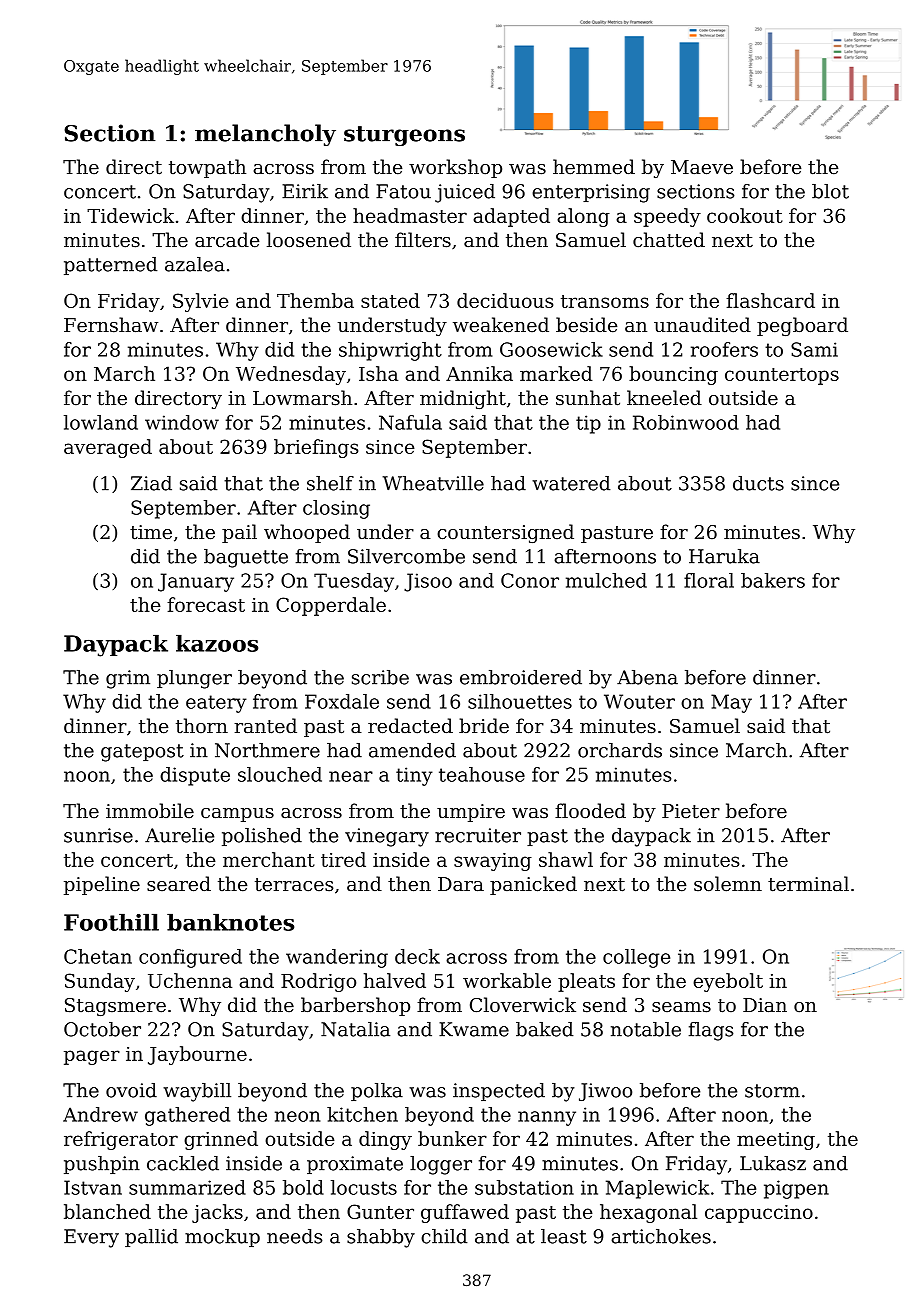 This document has width=924, height=1314. What do you see at coordinates (130, 215) in the document?
I see `Tidewick` at bounding box center [130, 215].
